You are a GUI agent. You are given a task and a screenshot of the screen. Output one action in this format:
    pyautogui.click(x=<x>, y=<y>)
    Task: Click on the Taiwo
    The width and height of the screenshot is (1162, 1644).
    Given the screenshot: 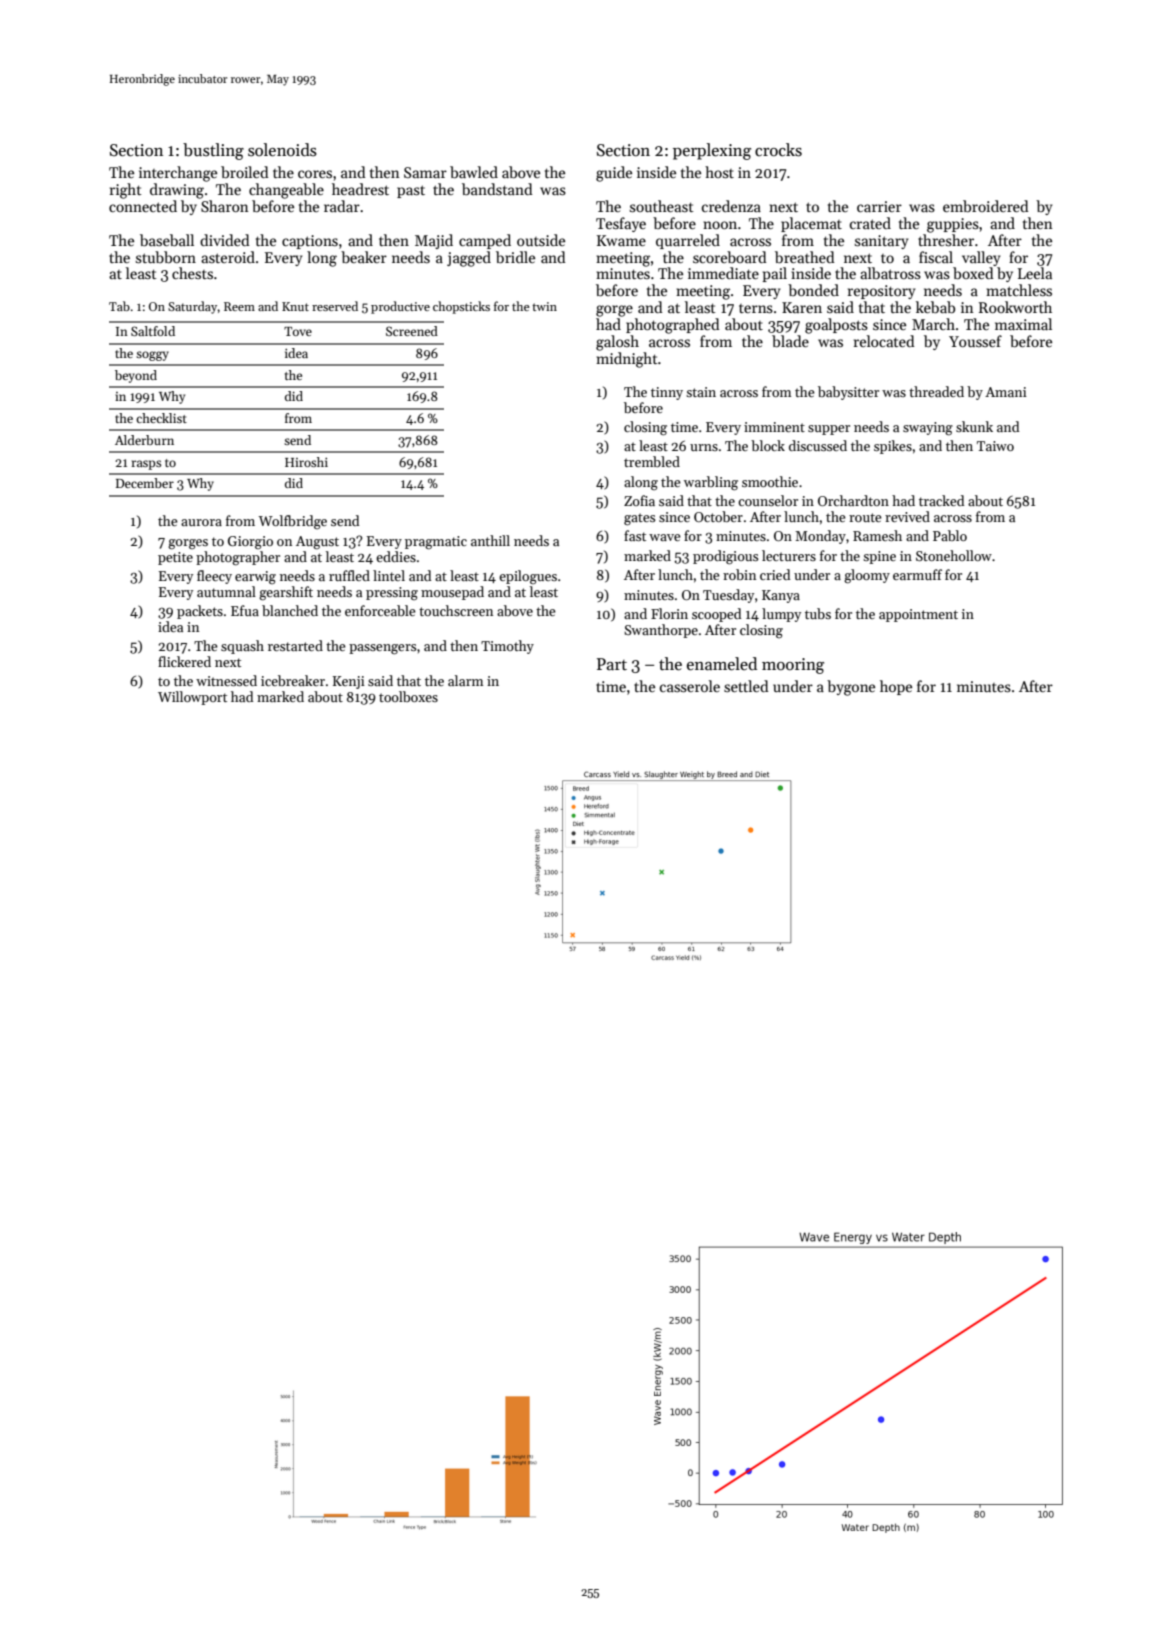 What is the action you would take?
    pyautogui.click(x=995, y=446)
